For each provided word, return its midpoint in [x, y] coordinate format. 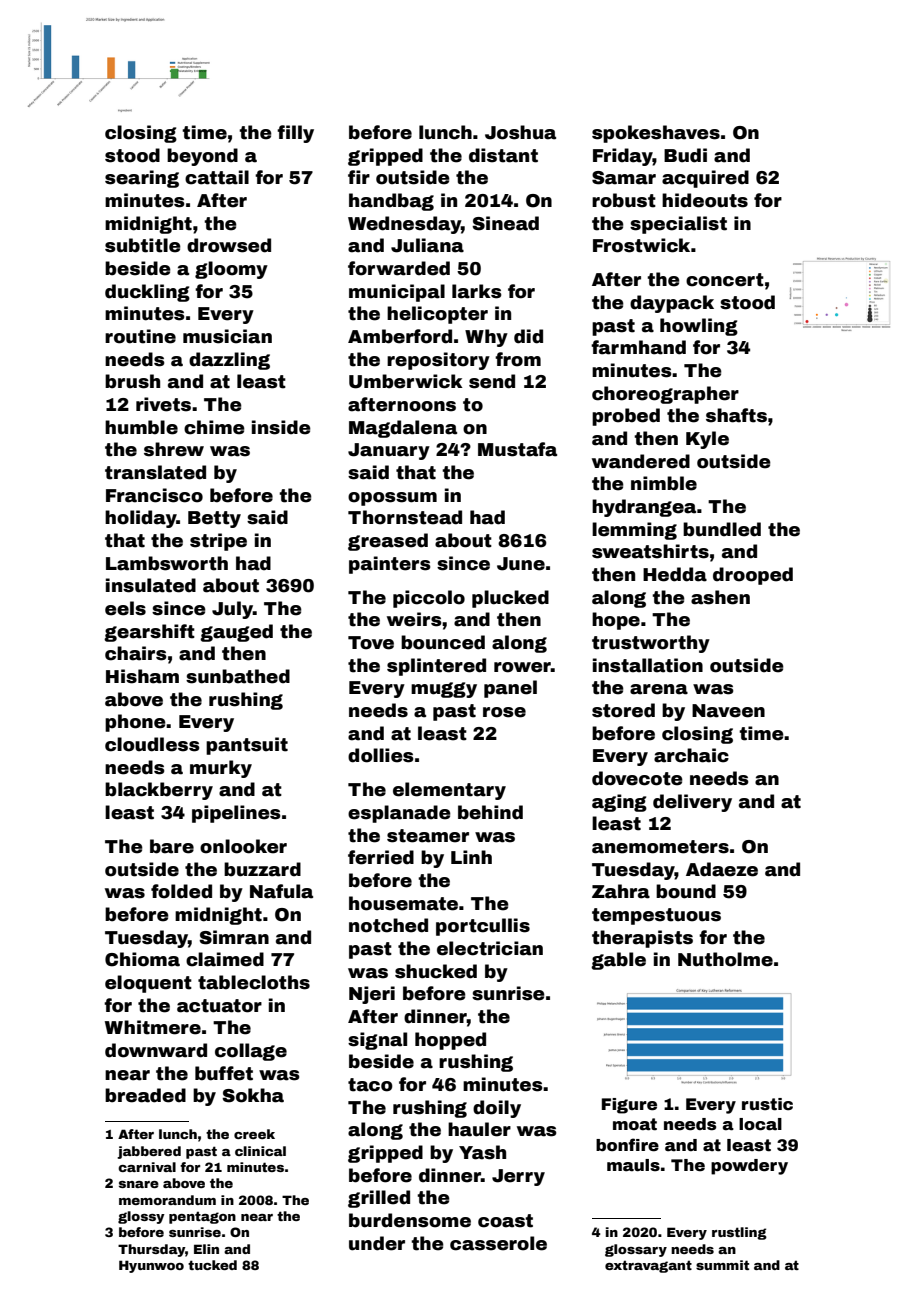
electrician [490, 948]
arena [659, 689]
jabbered [149, 1152]
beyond [202, 157]
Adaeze [722, 869]
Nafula [281, 891]
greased [388, 542]
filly [295, 134]
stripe [218, 542]
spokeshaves [656, 134]
